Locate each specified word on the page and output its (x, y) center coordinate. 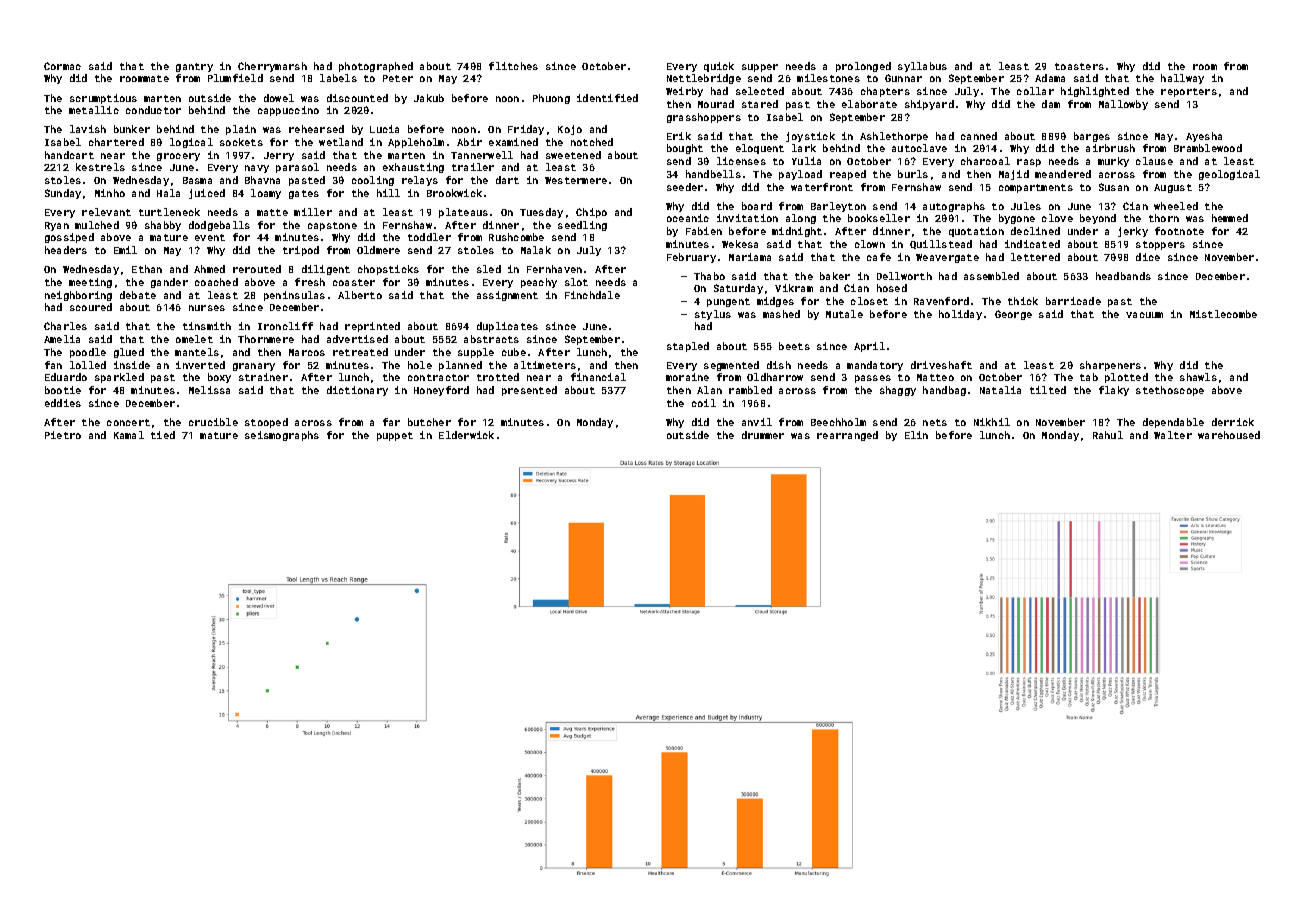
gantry (194, 67)
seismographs (282, 436)
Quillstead (941, 244)
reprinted (372, 327)
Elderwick (466, 435)
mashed (781, 314)
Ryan (57, 226)
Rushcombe (516, 237)
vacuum (1144, 315)
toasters (1079, 66)
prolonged (863, 67)
